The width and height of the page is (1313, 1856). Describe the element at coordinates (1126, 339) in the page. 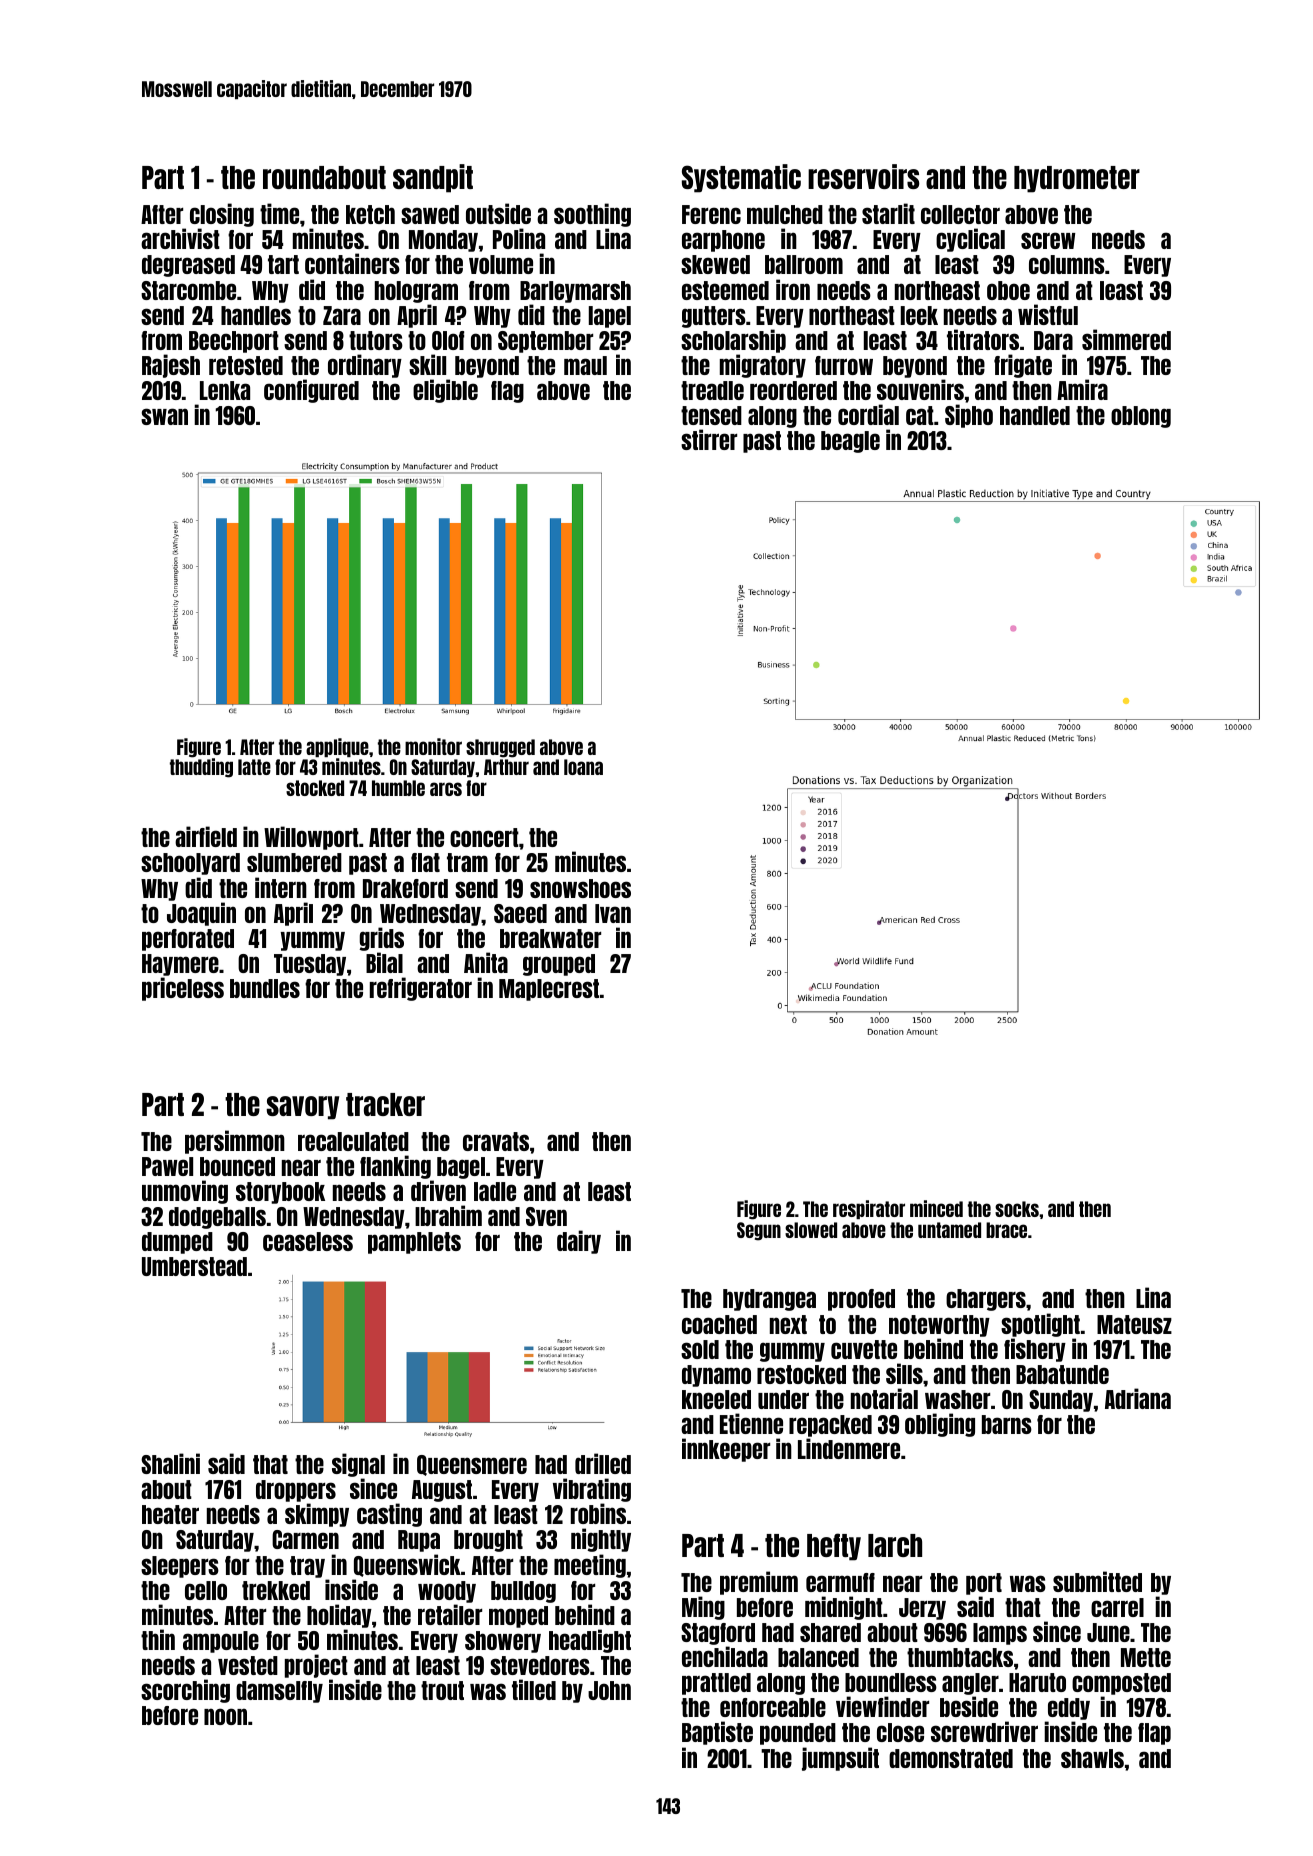

I see `simmered` at that location.
